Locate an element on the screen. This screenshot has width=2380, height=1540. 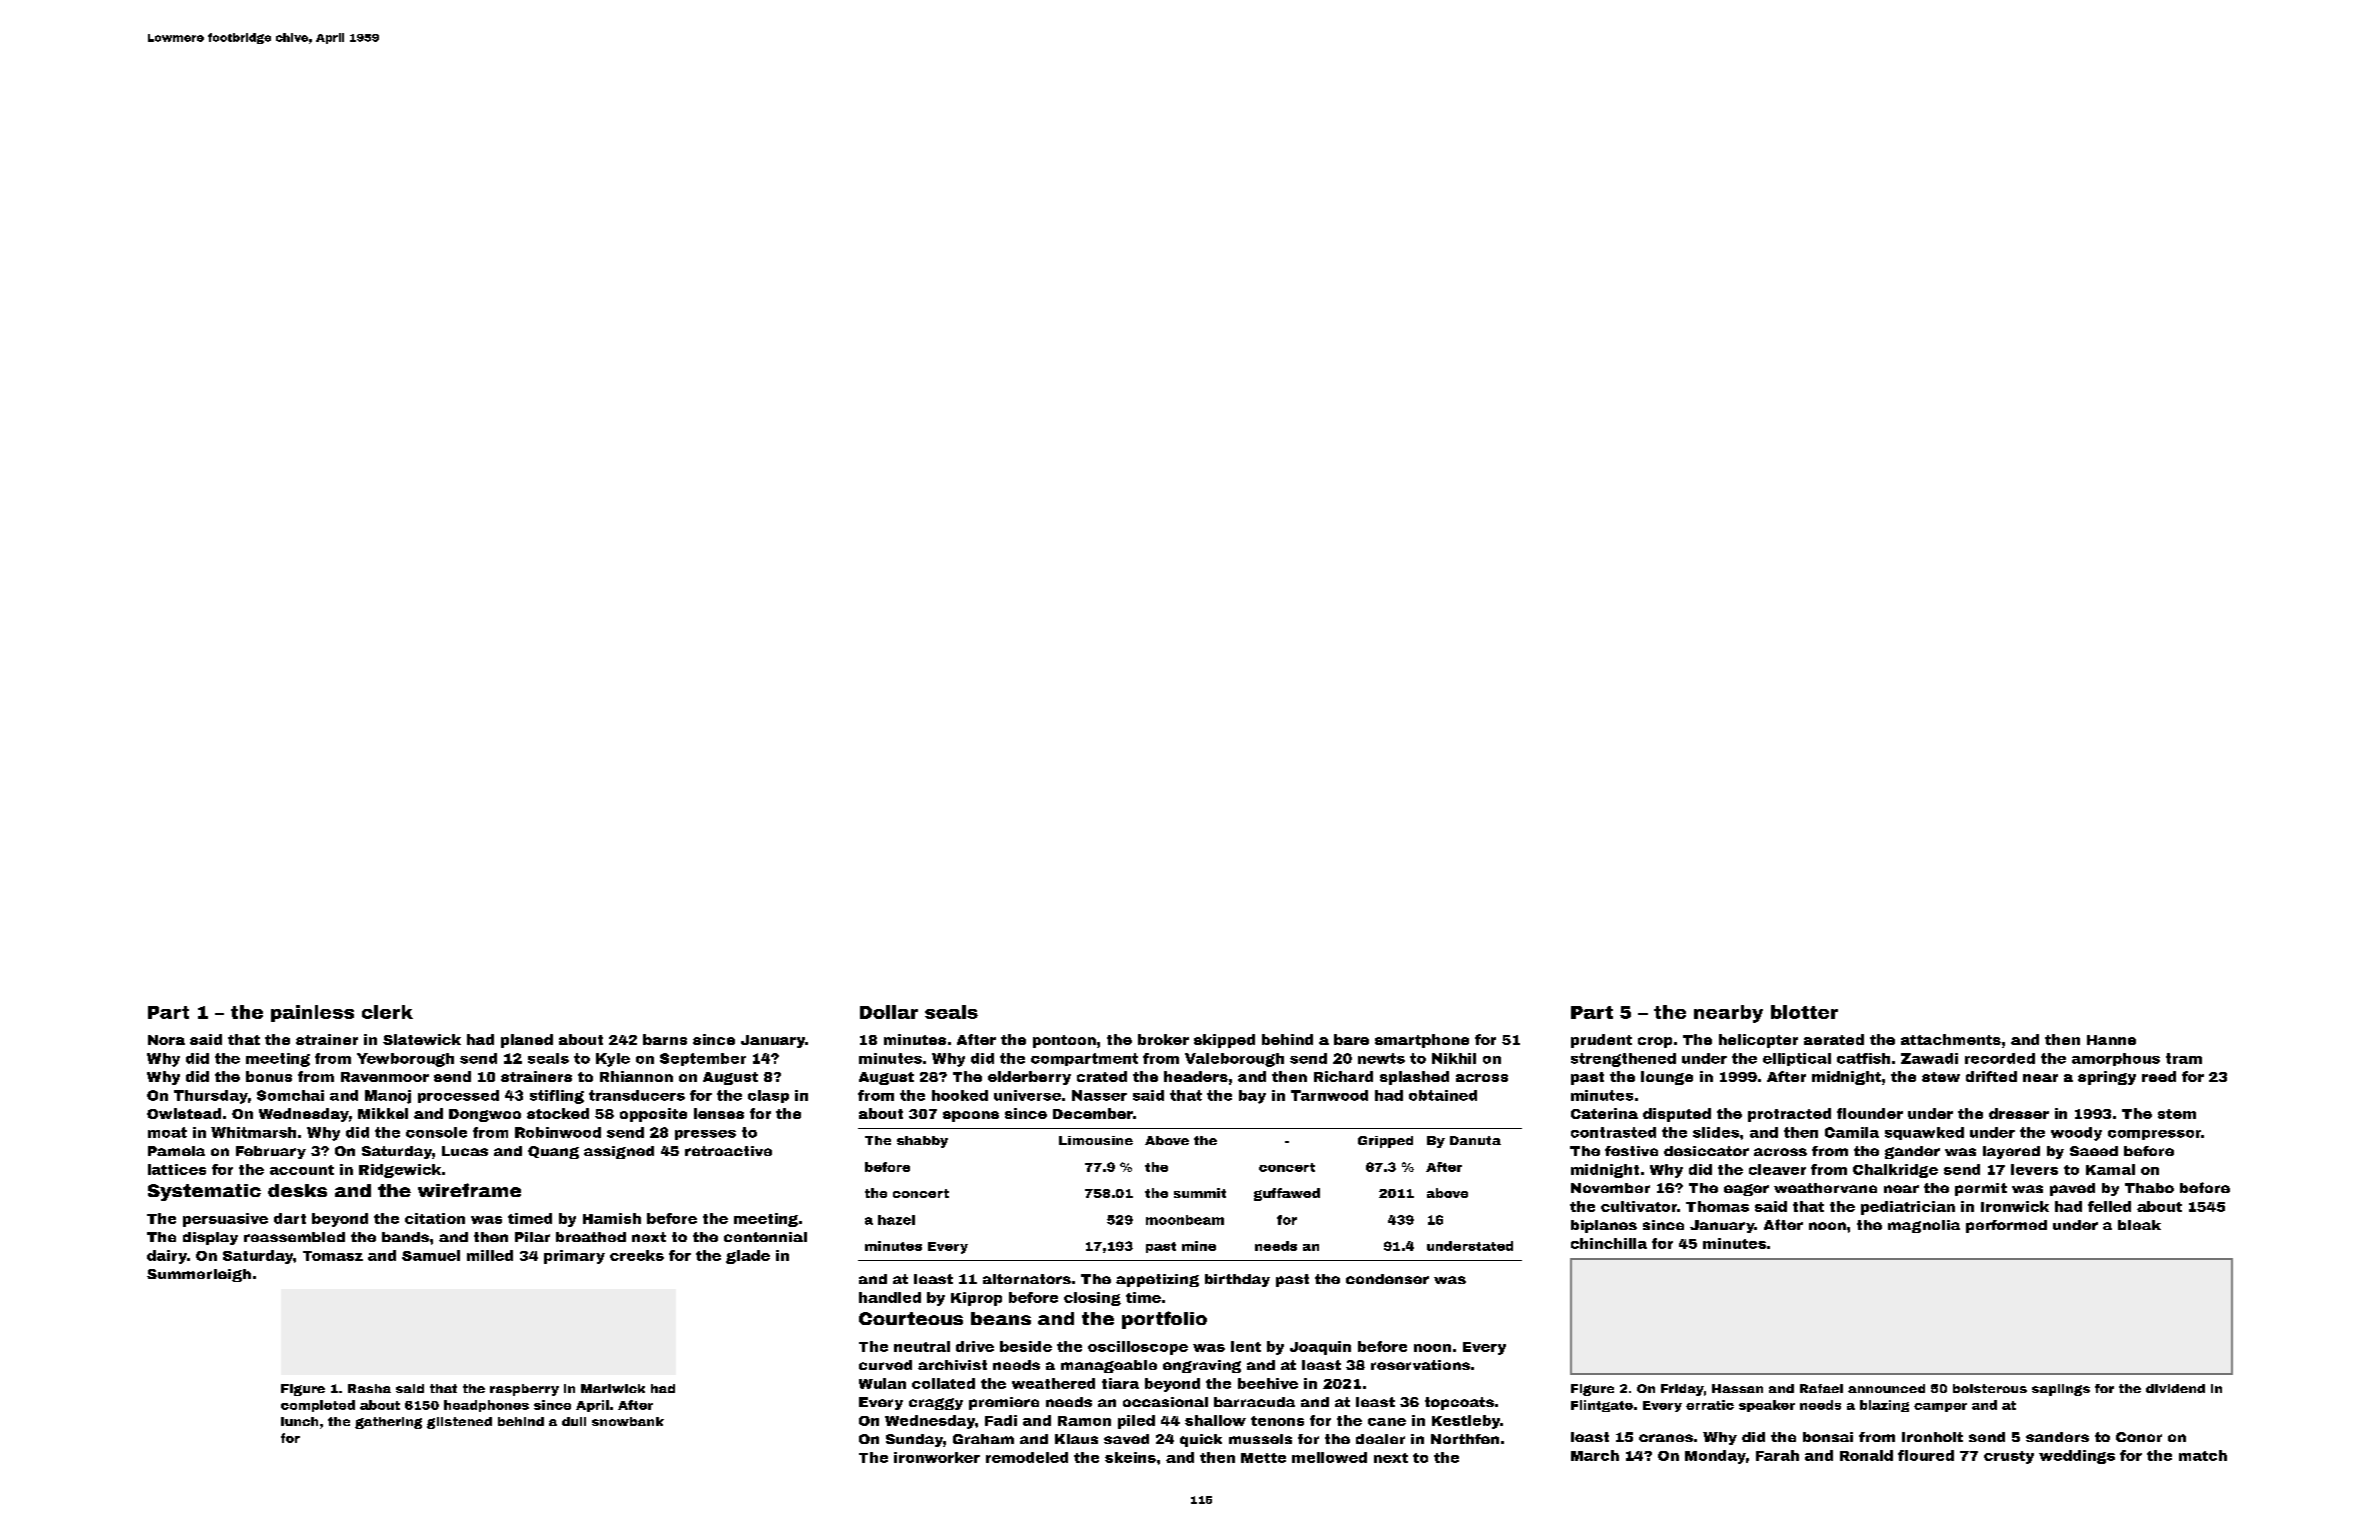
remodeled is located at coordinates (1027, 1457).
